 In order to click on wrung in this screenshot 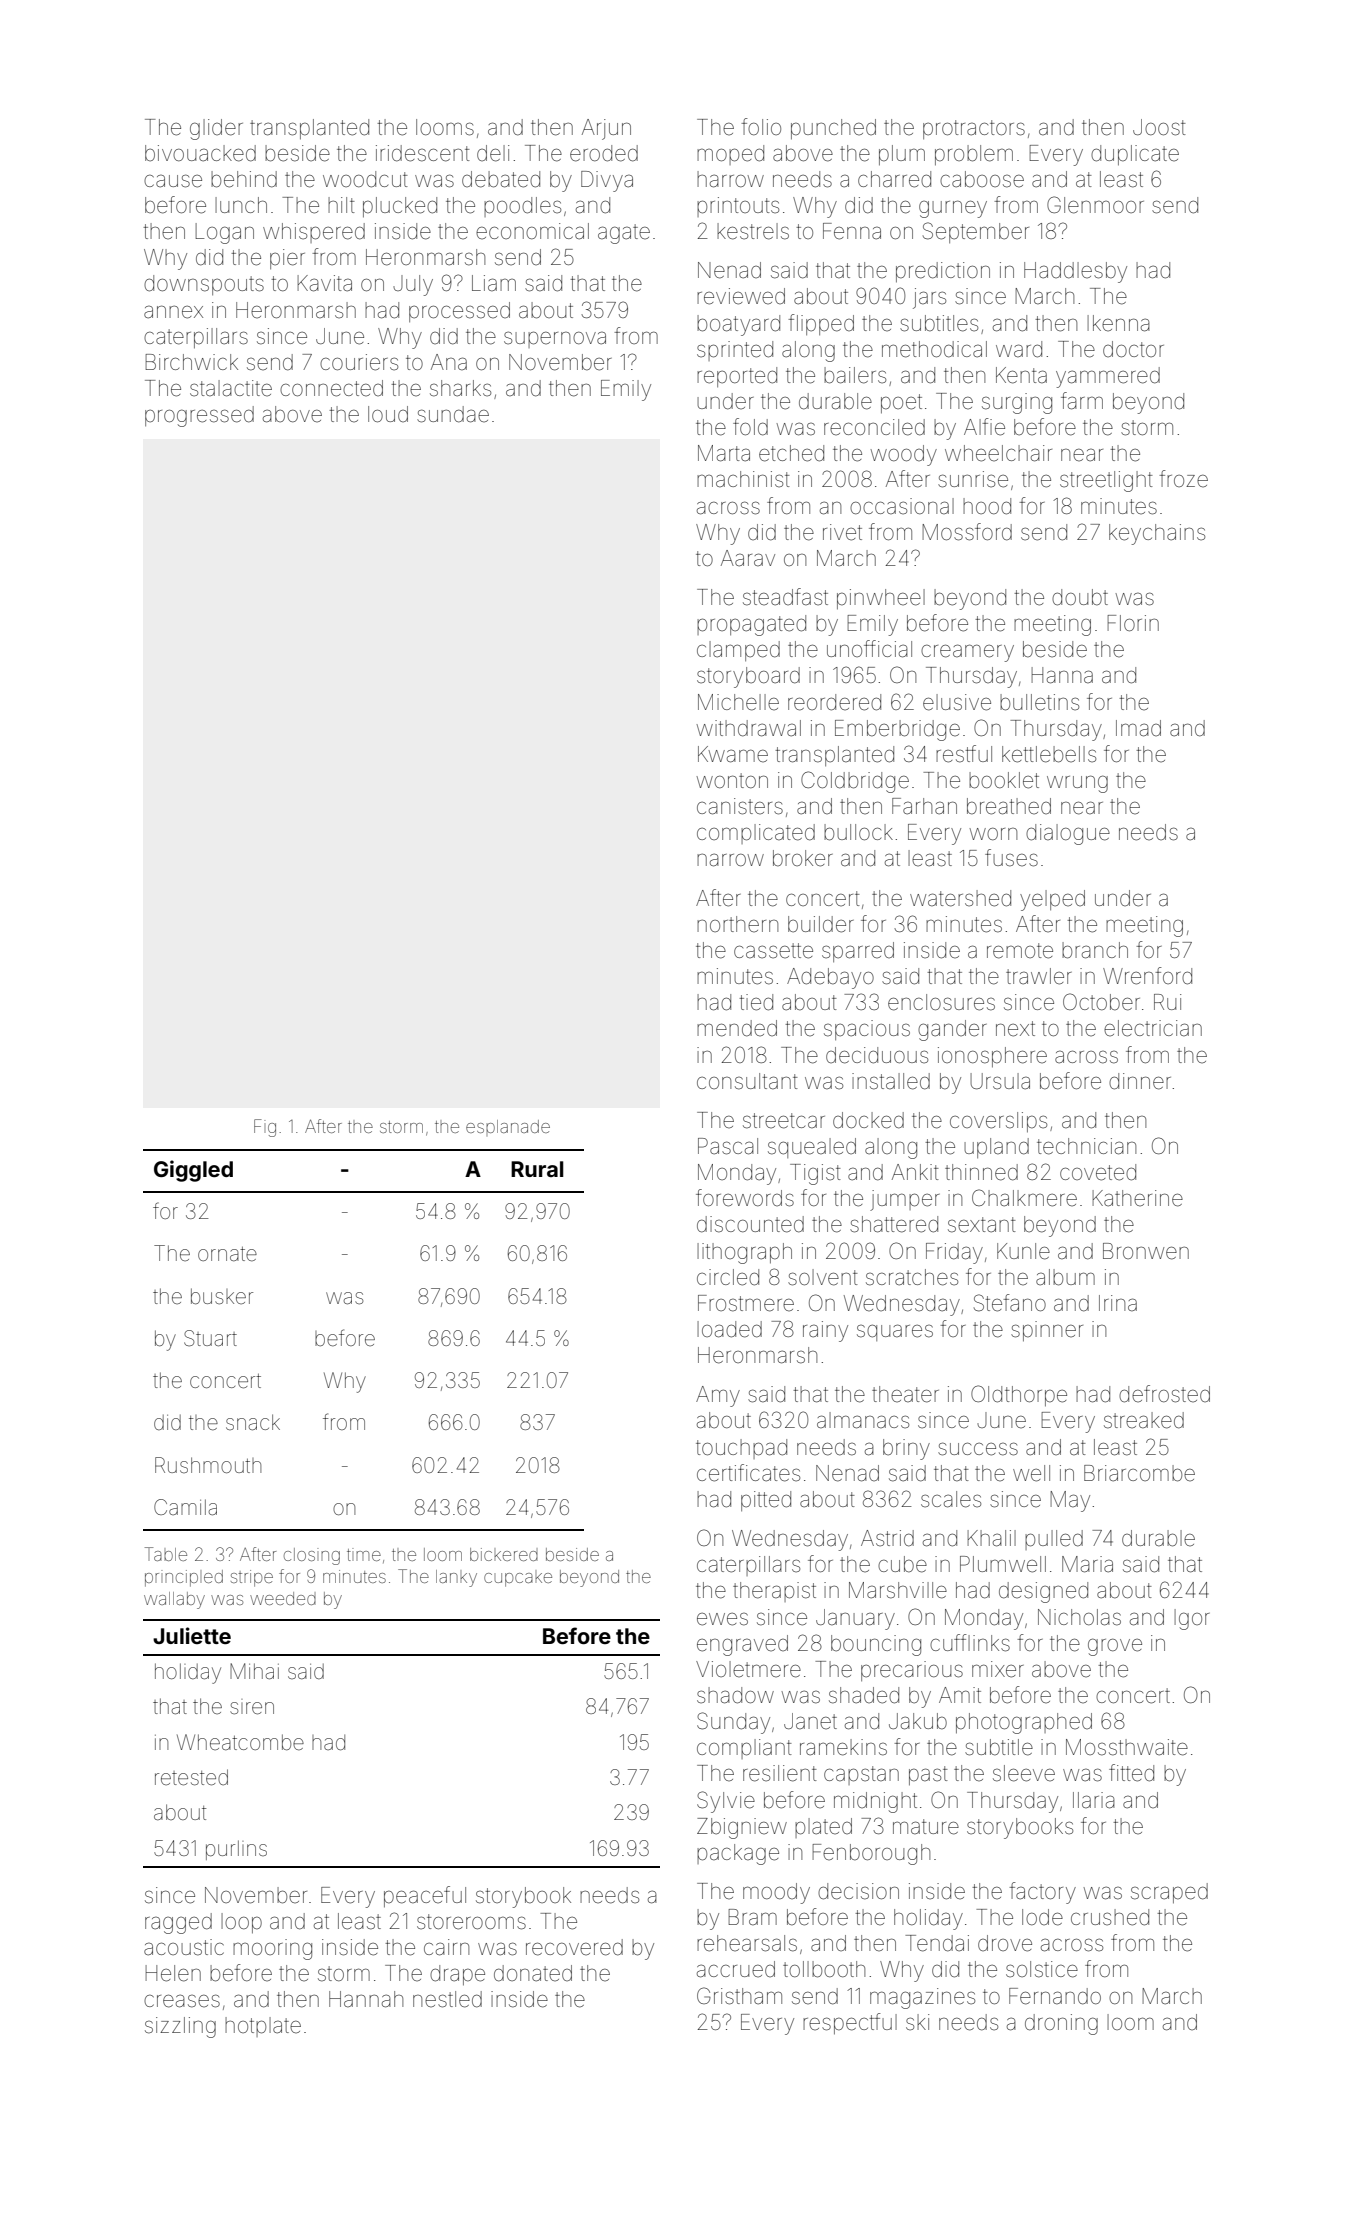, I will do `click(1077, 784)`.
